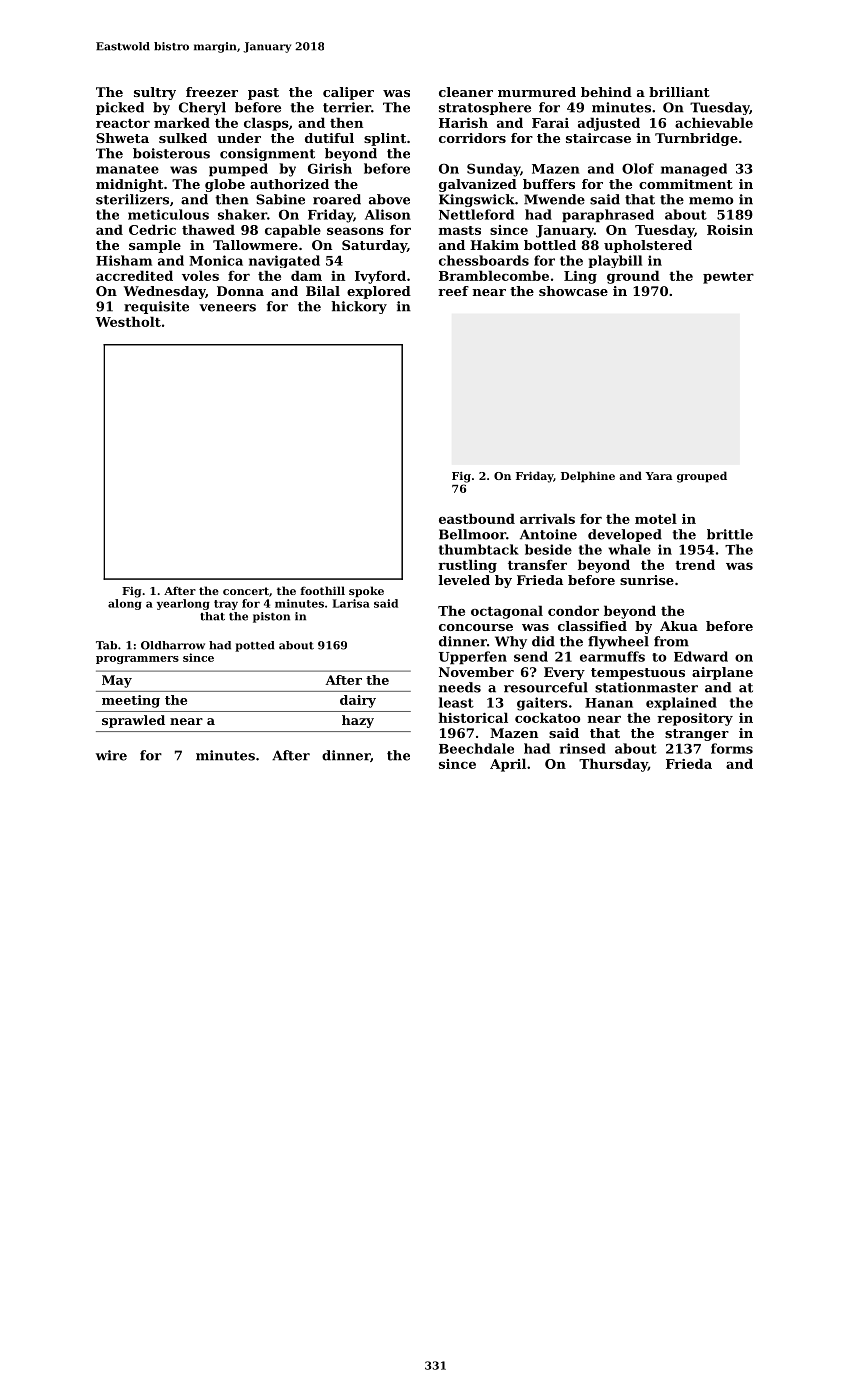  I want to click on Sunday, so click(493, 170).
